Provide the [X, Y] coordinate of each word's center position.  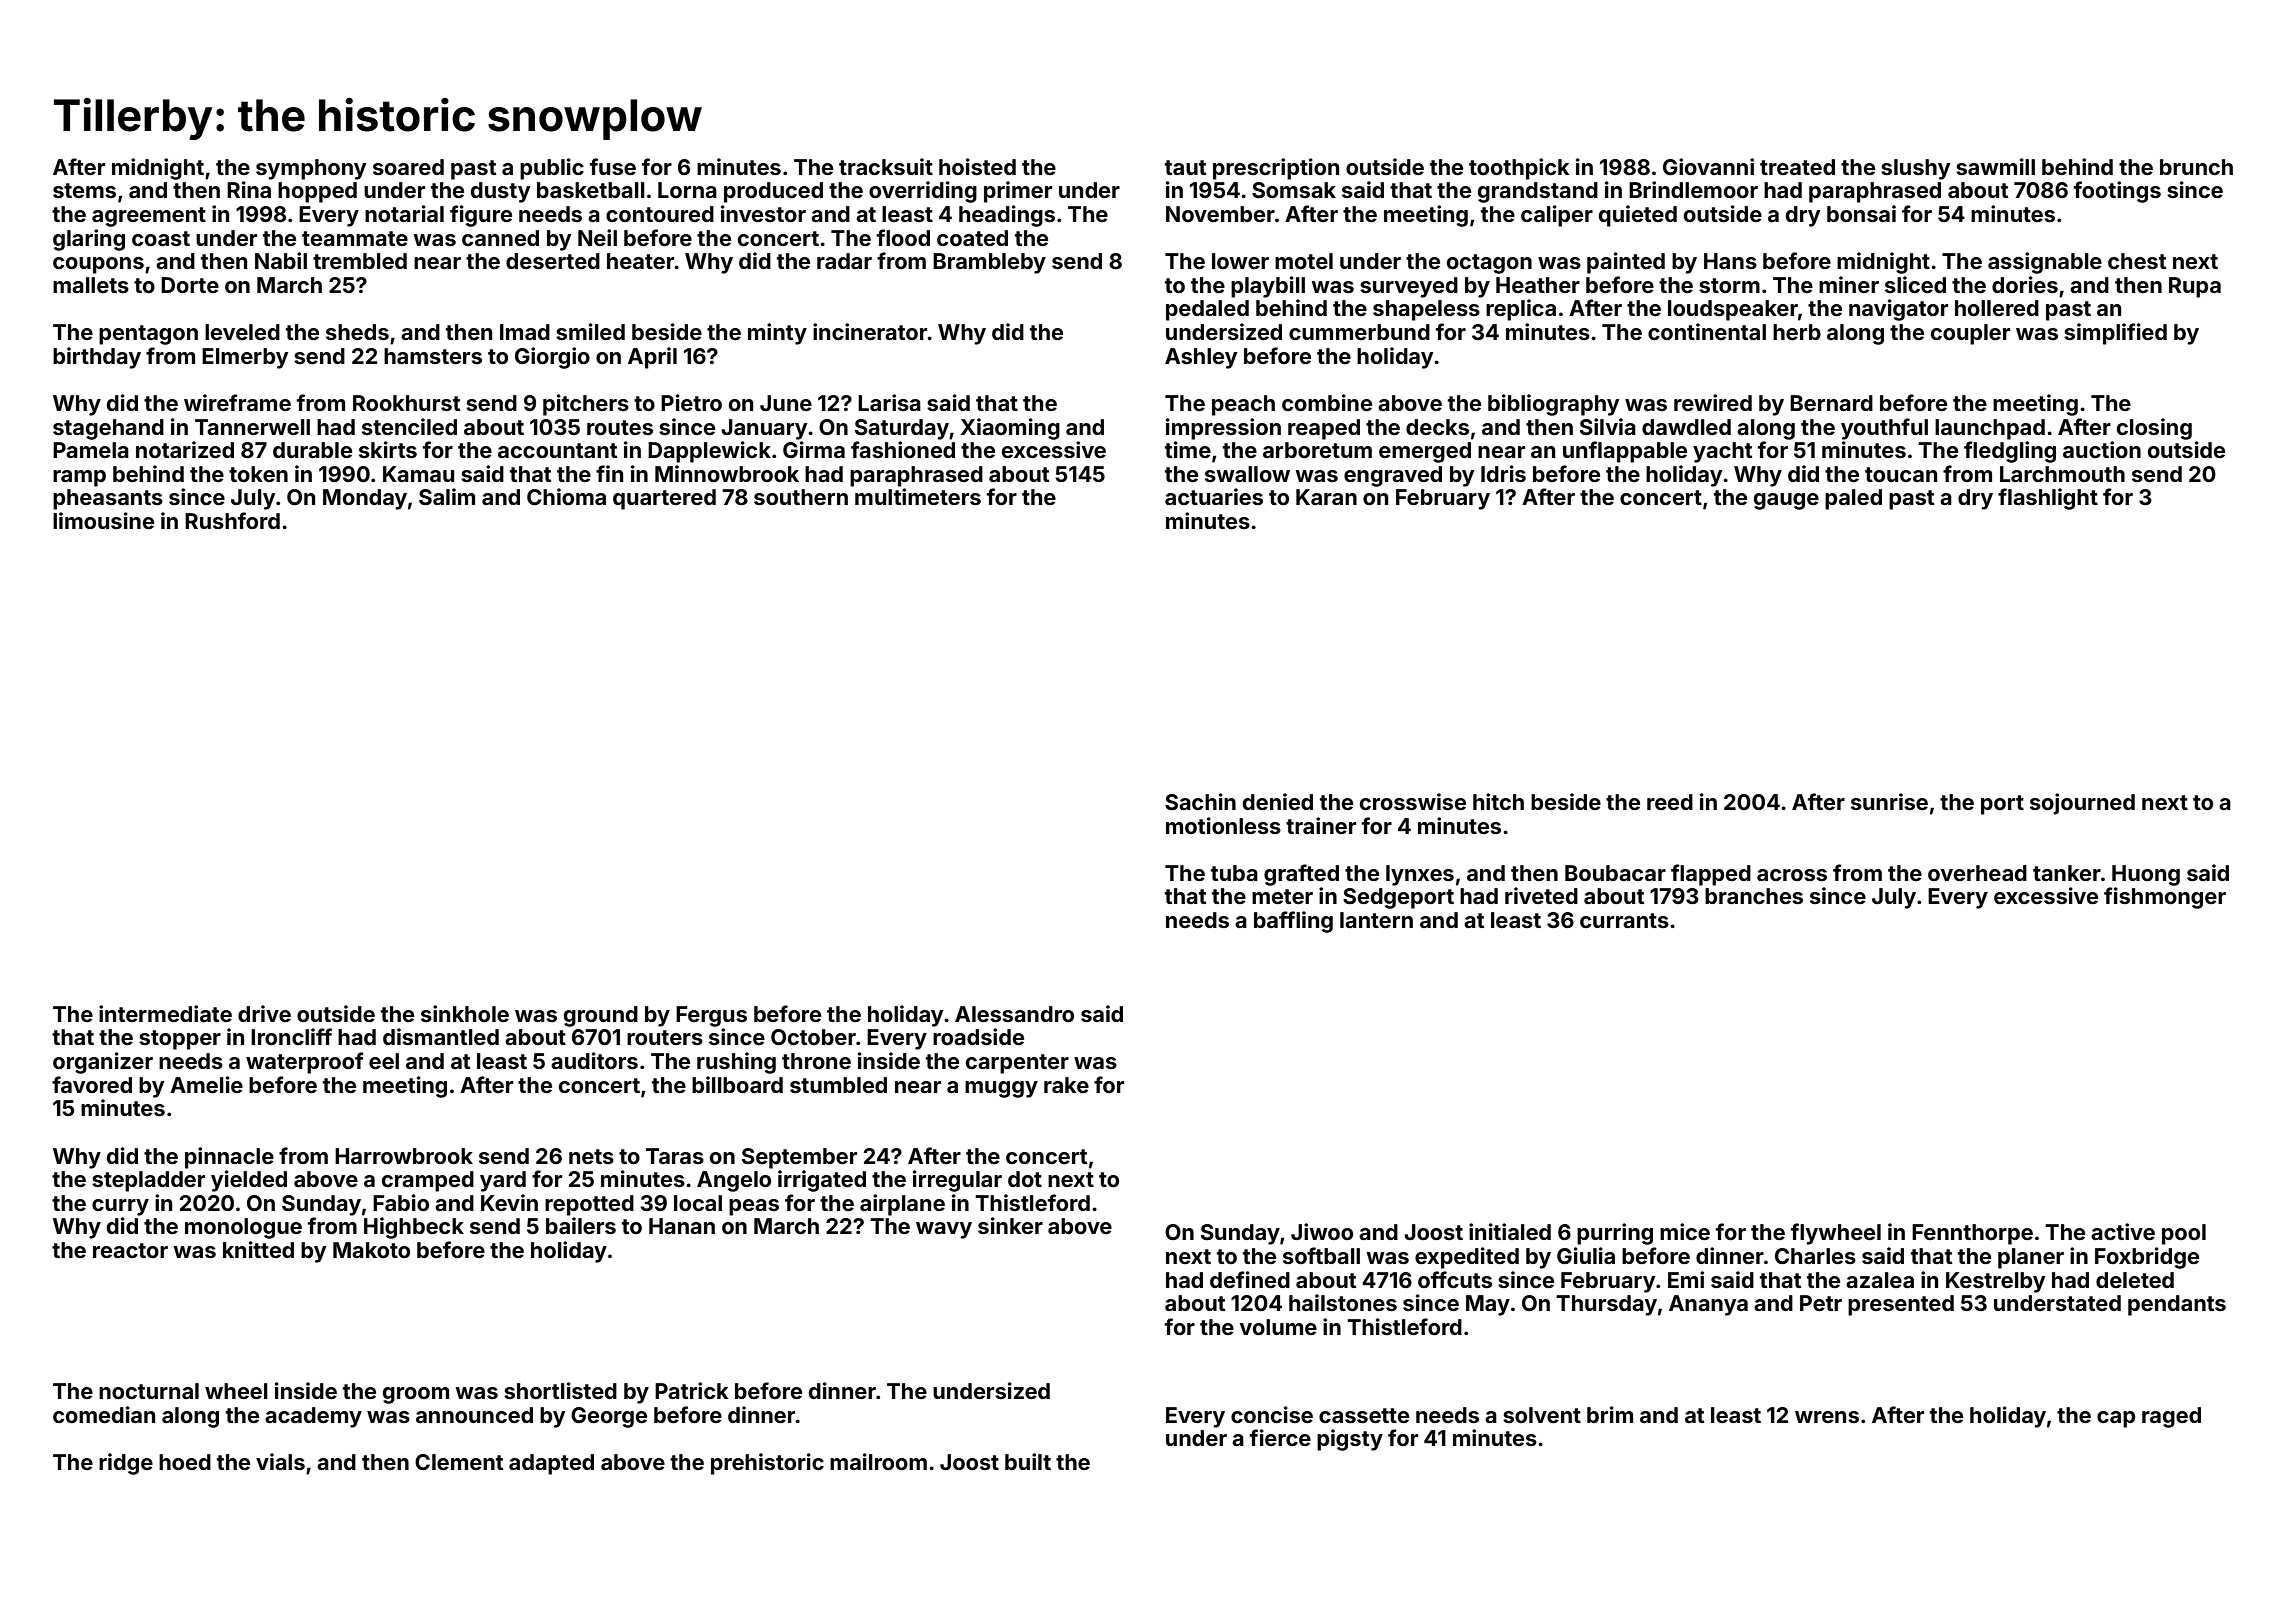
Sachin [1200, 801]
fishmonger [2165, 898]
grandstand [1538, 192]
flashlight [2048, 499]
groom [416, 1395]
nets [591, 1156]
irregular [957, 1181]
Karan [1326, 497]
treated [1797, 167]
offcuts [1455, 1279]
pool [2184, 1234]
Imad [525, 332]
